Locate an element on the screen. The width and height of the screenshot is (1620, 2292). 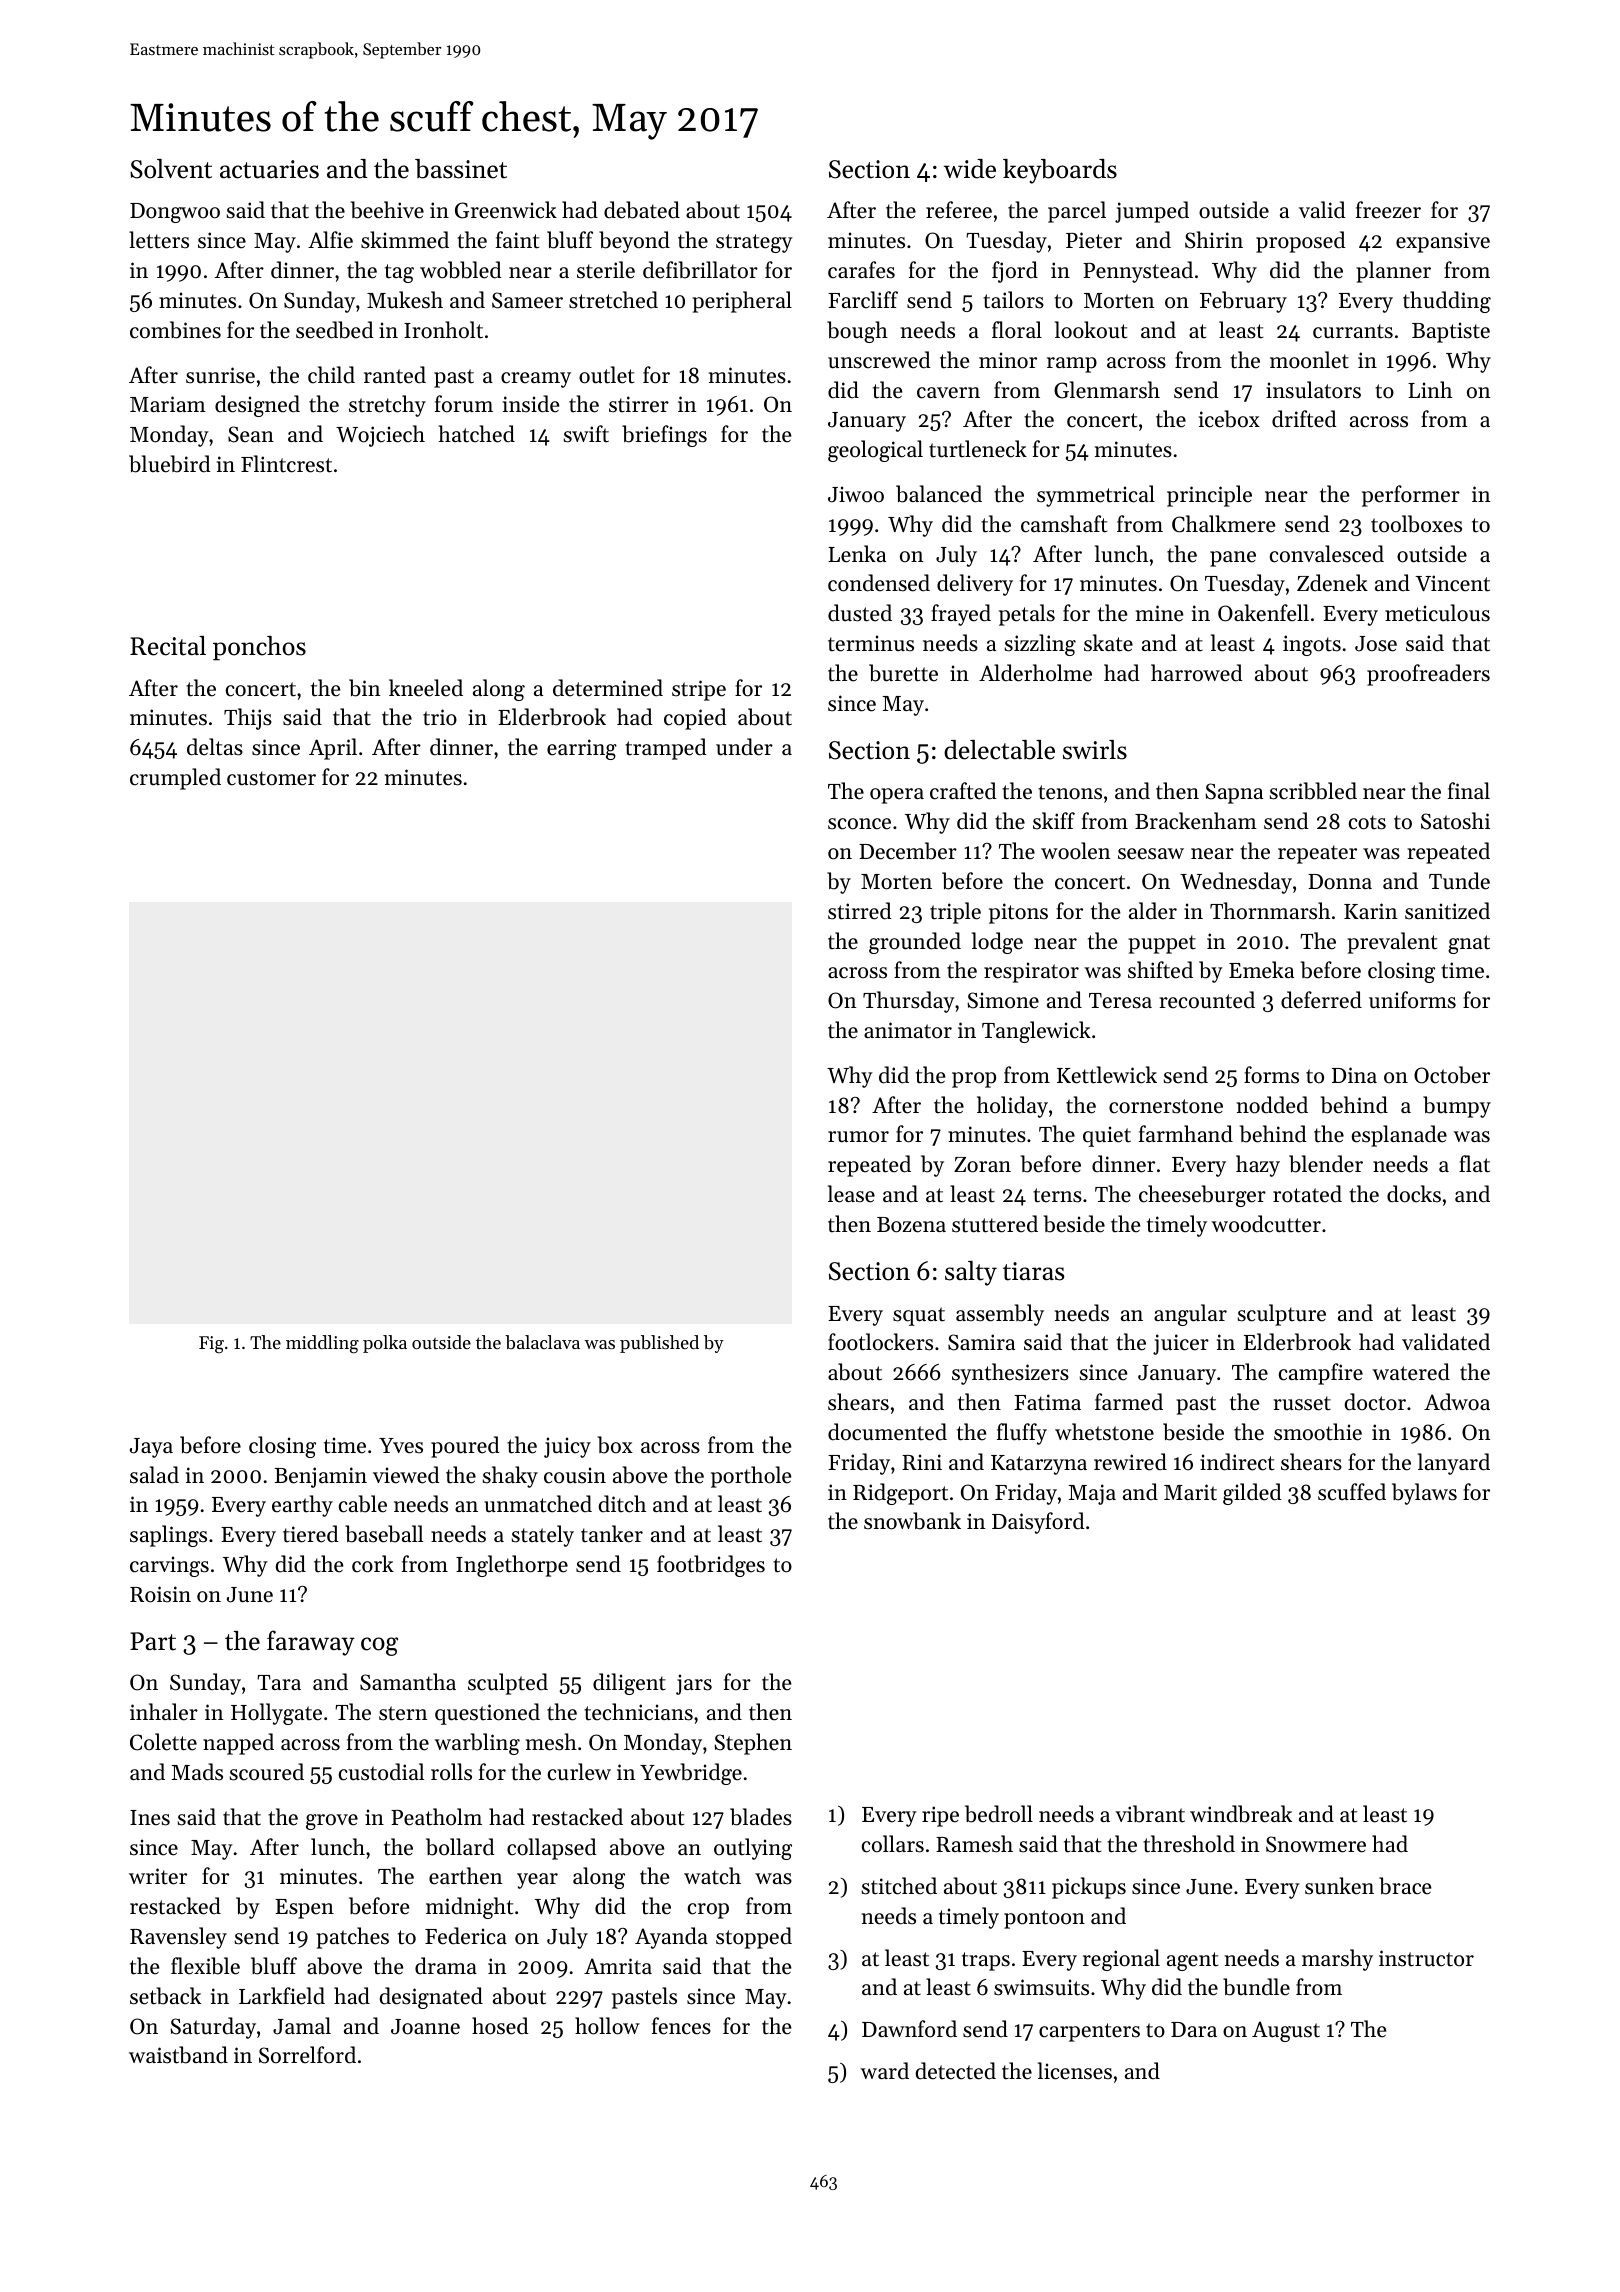
Solvent is located at coordinates (171, 169).
